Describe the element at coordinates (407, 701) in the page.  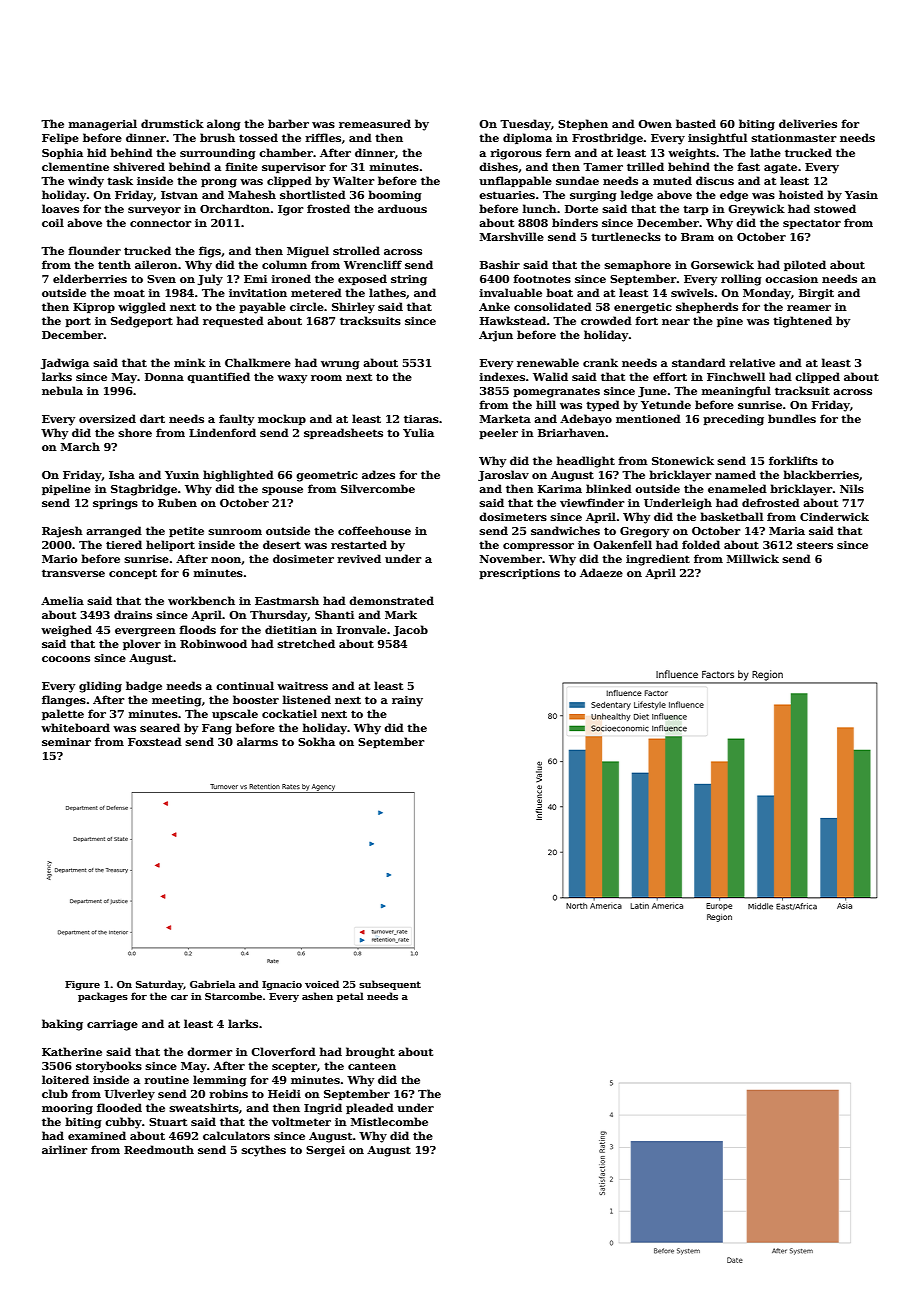
I see `rainy` at that location.
